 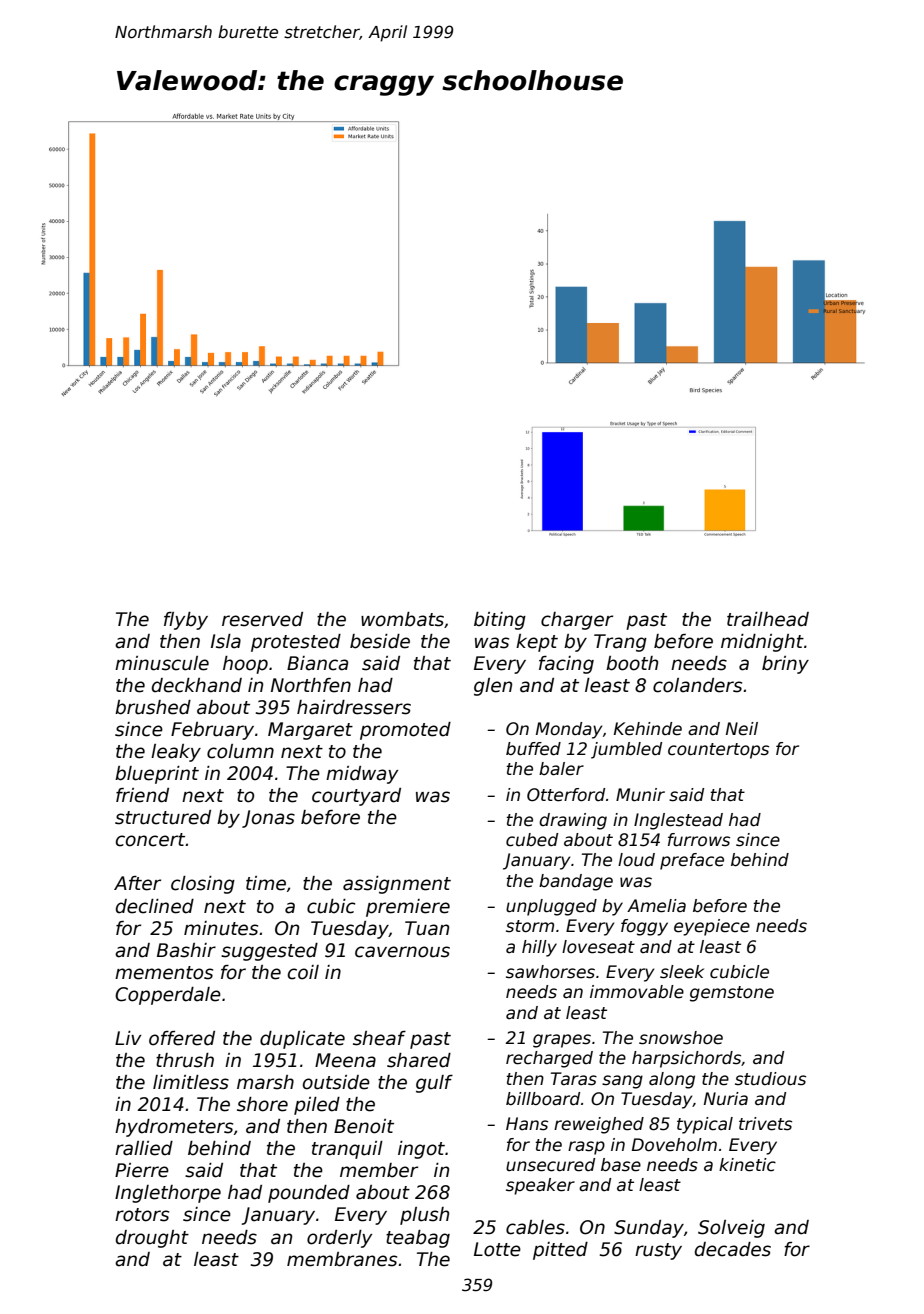 What do you see at coordinates (163, 817) in the screenshot?
I see `structured` at bounding box center [163, 817].
